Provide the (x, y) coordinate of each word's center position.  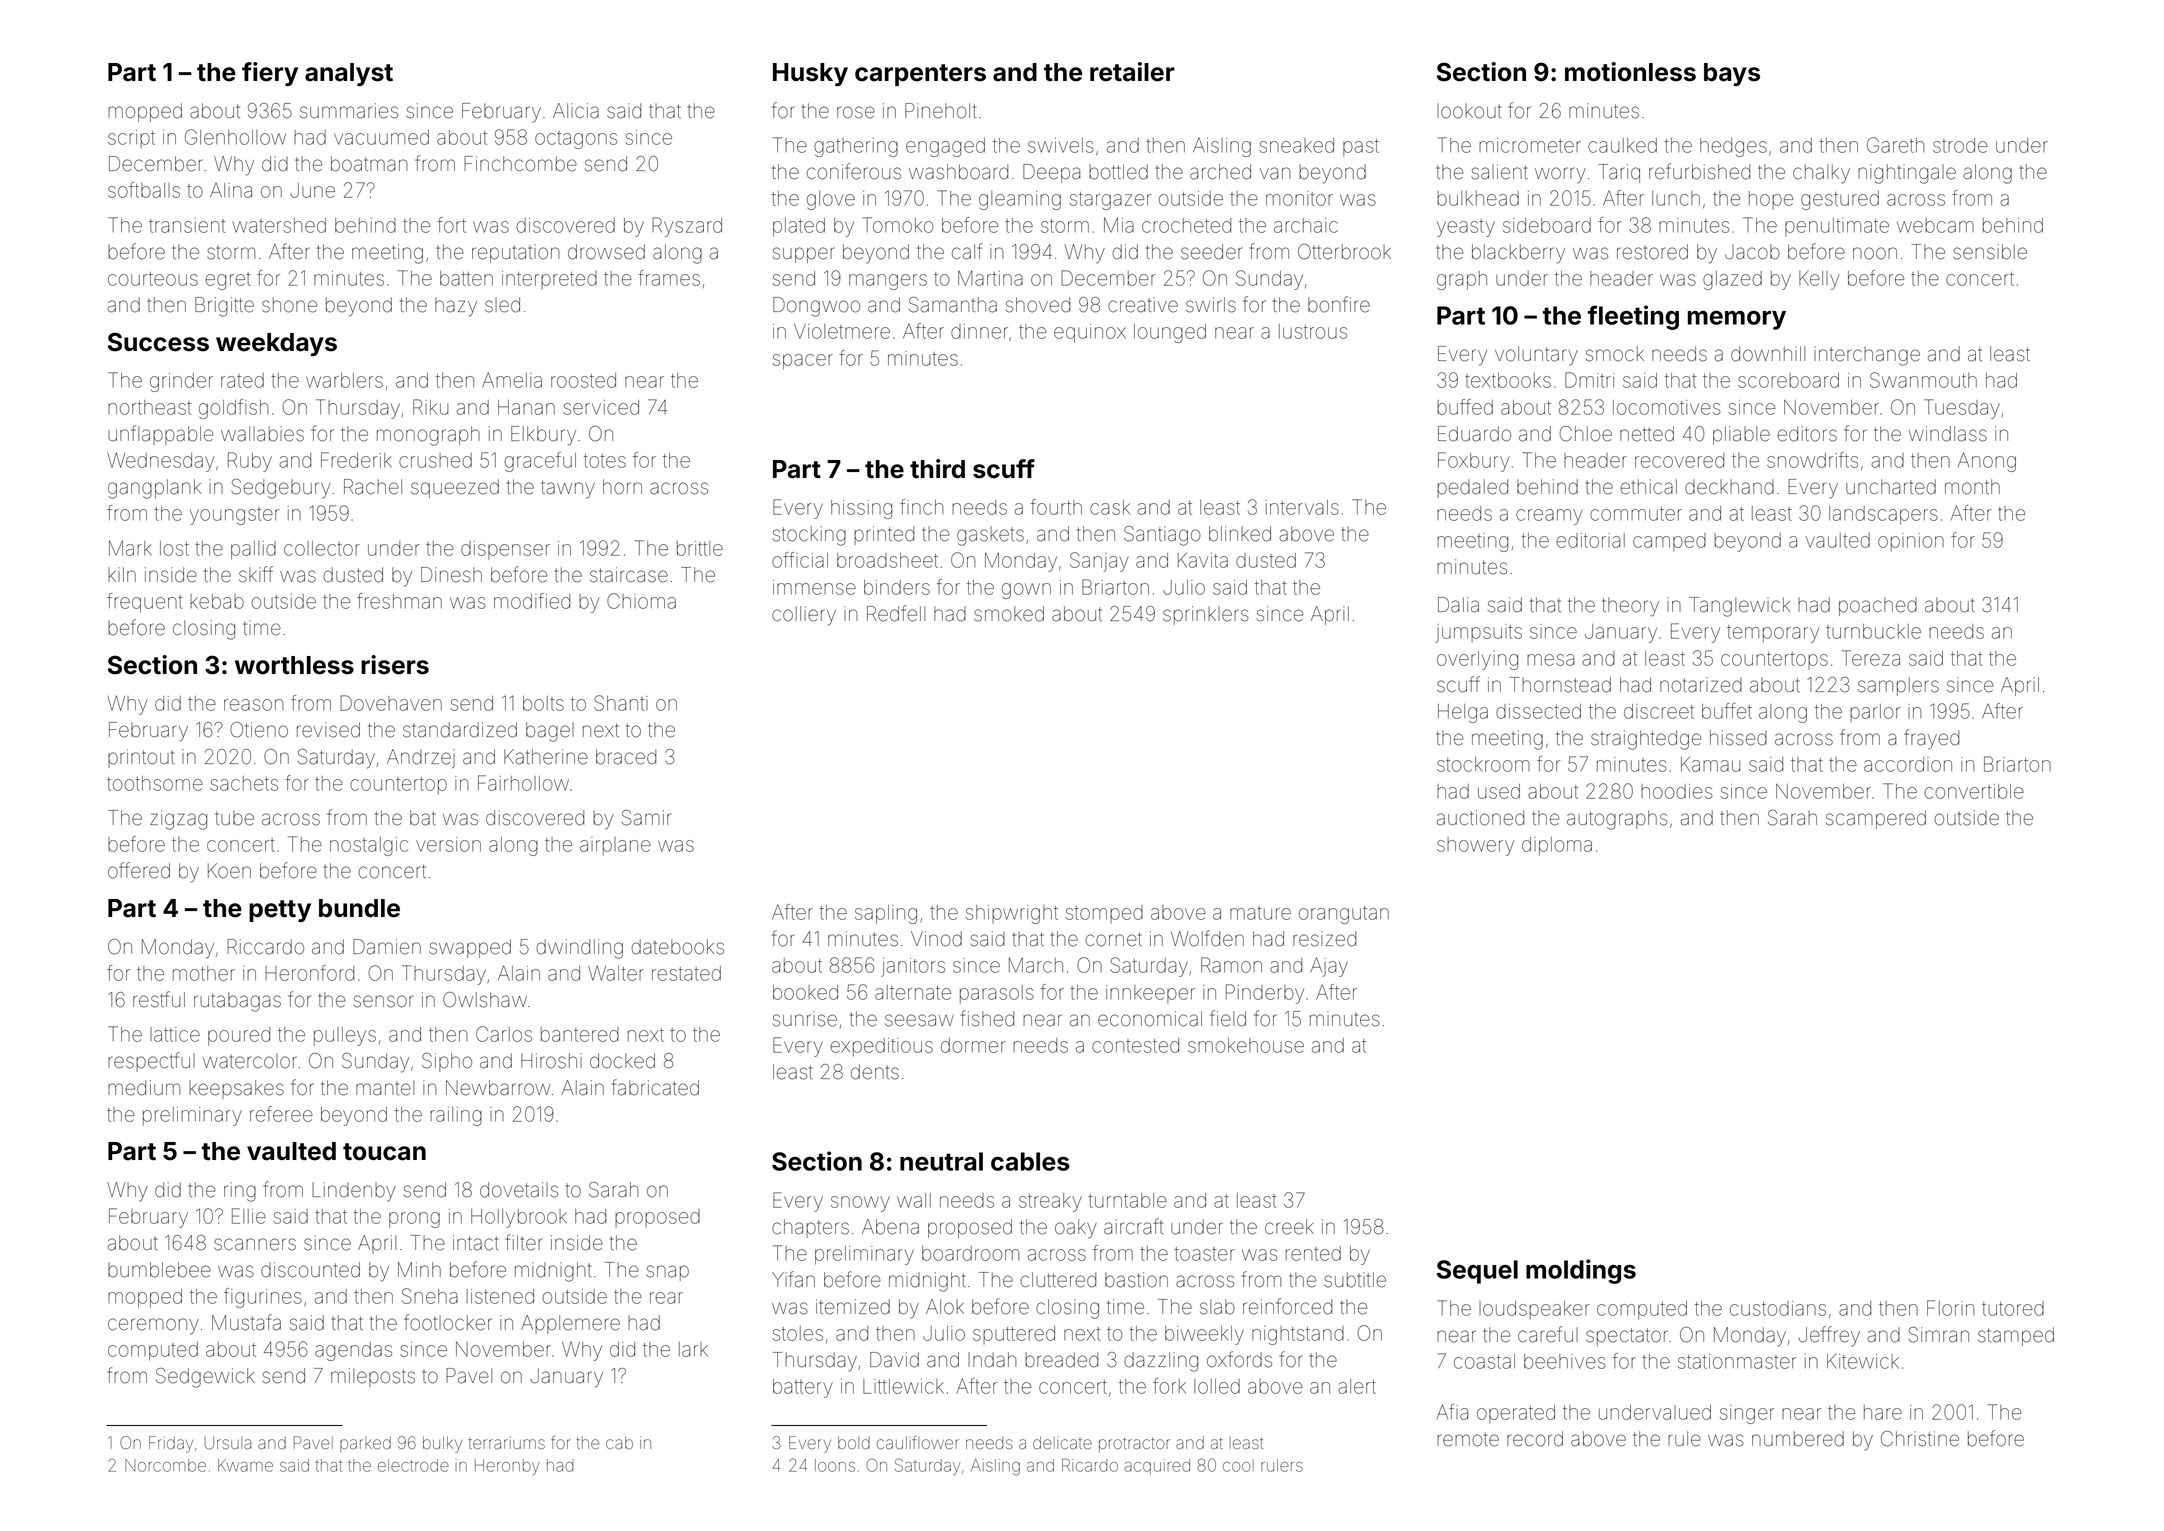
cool (1238, 1465)
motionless (1630, 72)
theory (1630, 607)
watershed (279, 225)
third (937, 469)
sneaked (1296, 145)
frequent (145, 603)
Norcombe (165, 1465)
